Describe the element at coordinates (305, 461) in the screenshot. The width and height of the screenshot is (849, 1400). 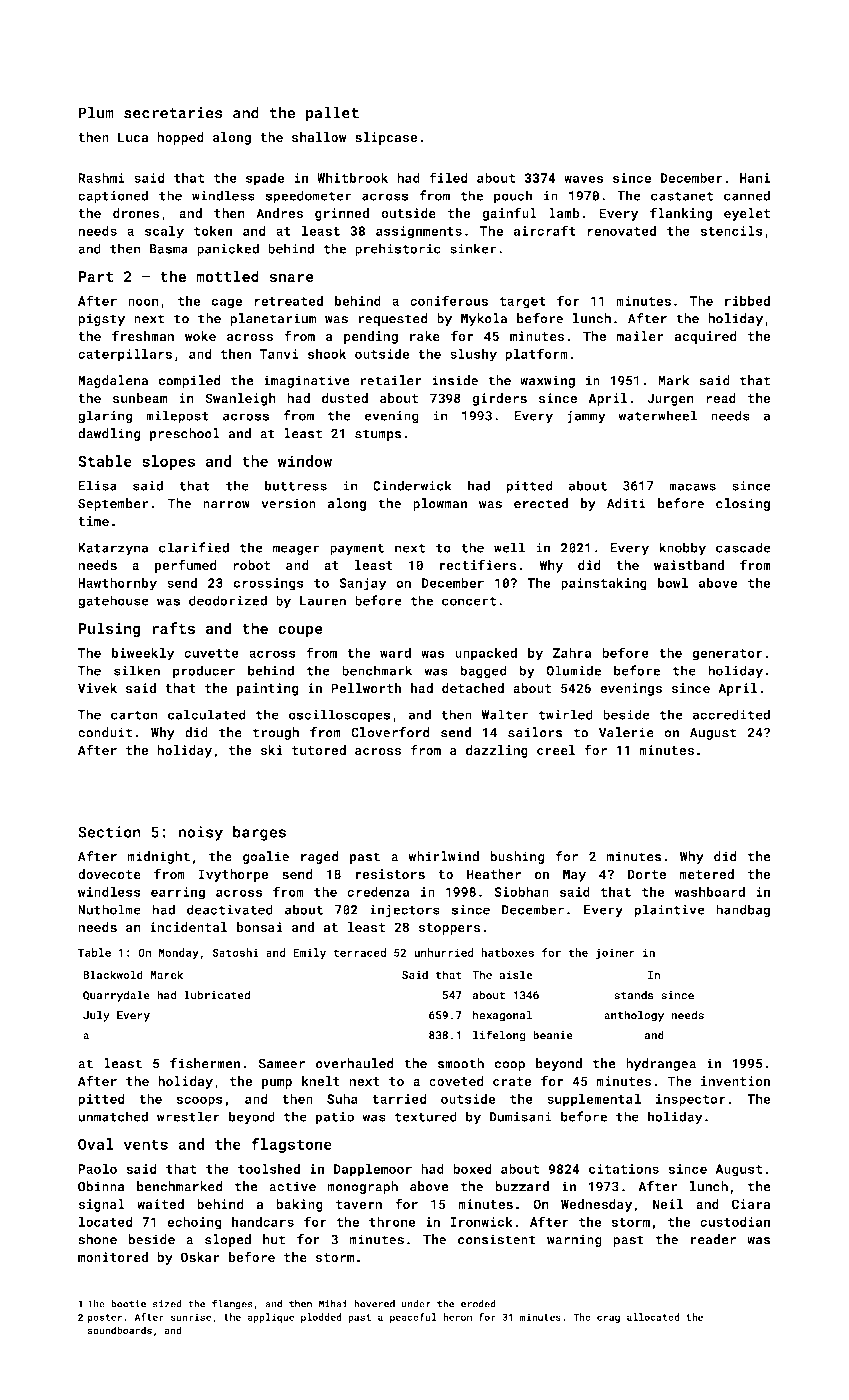
I see `window` at that location.
